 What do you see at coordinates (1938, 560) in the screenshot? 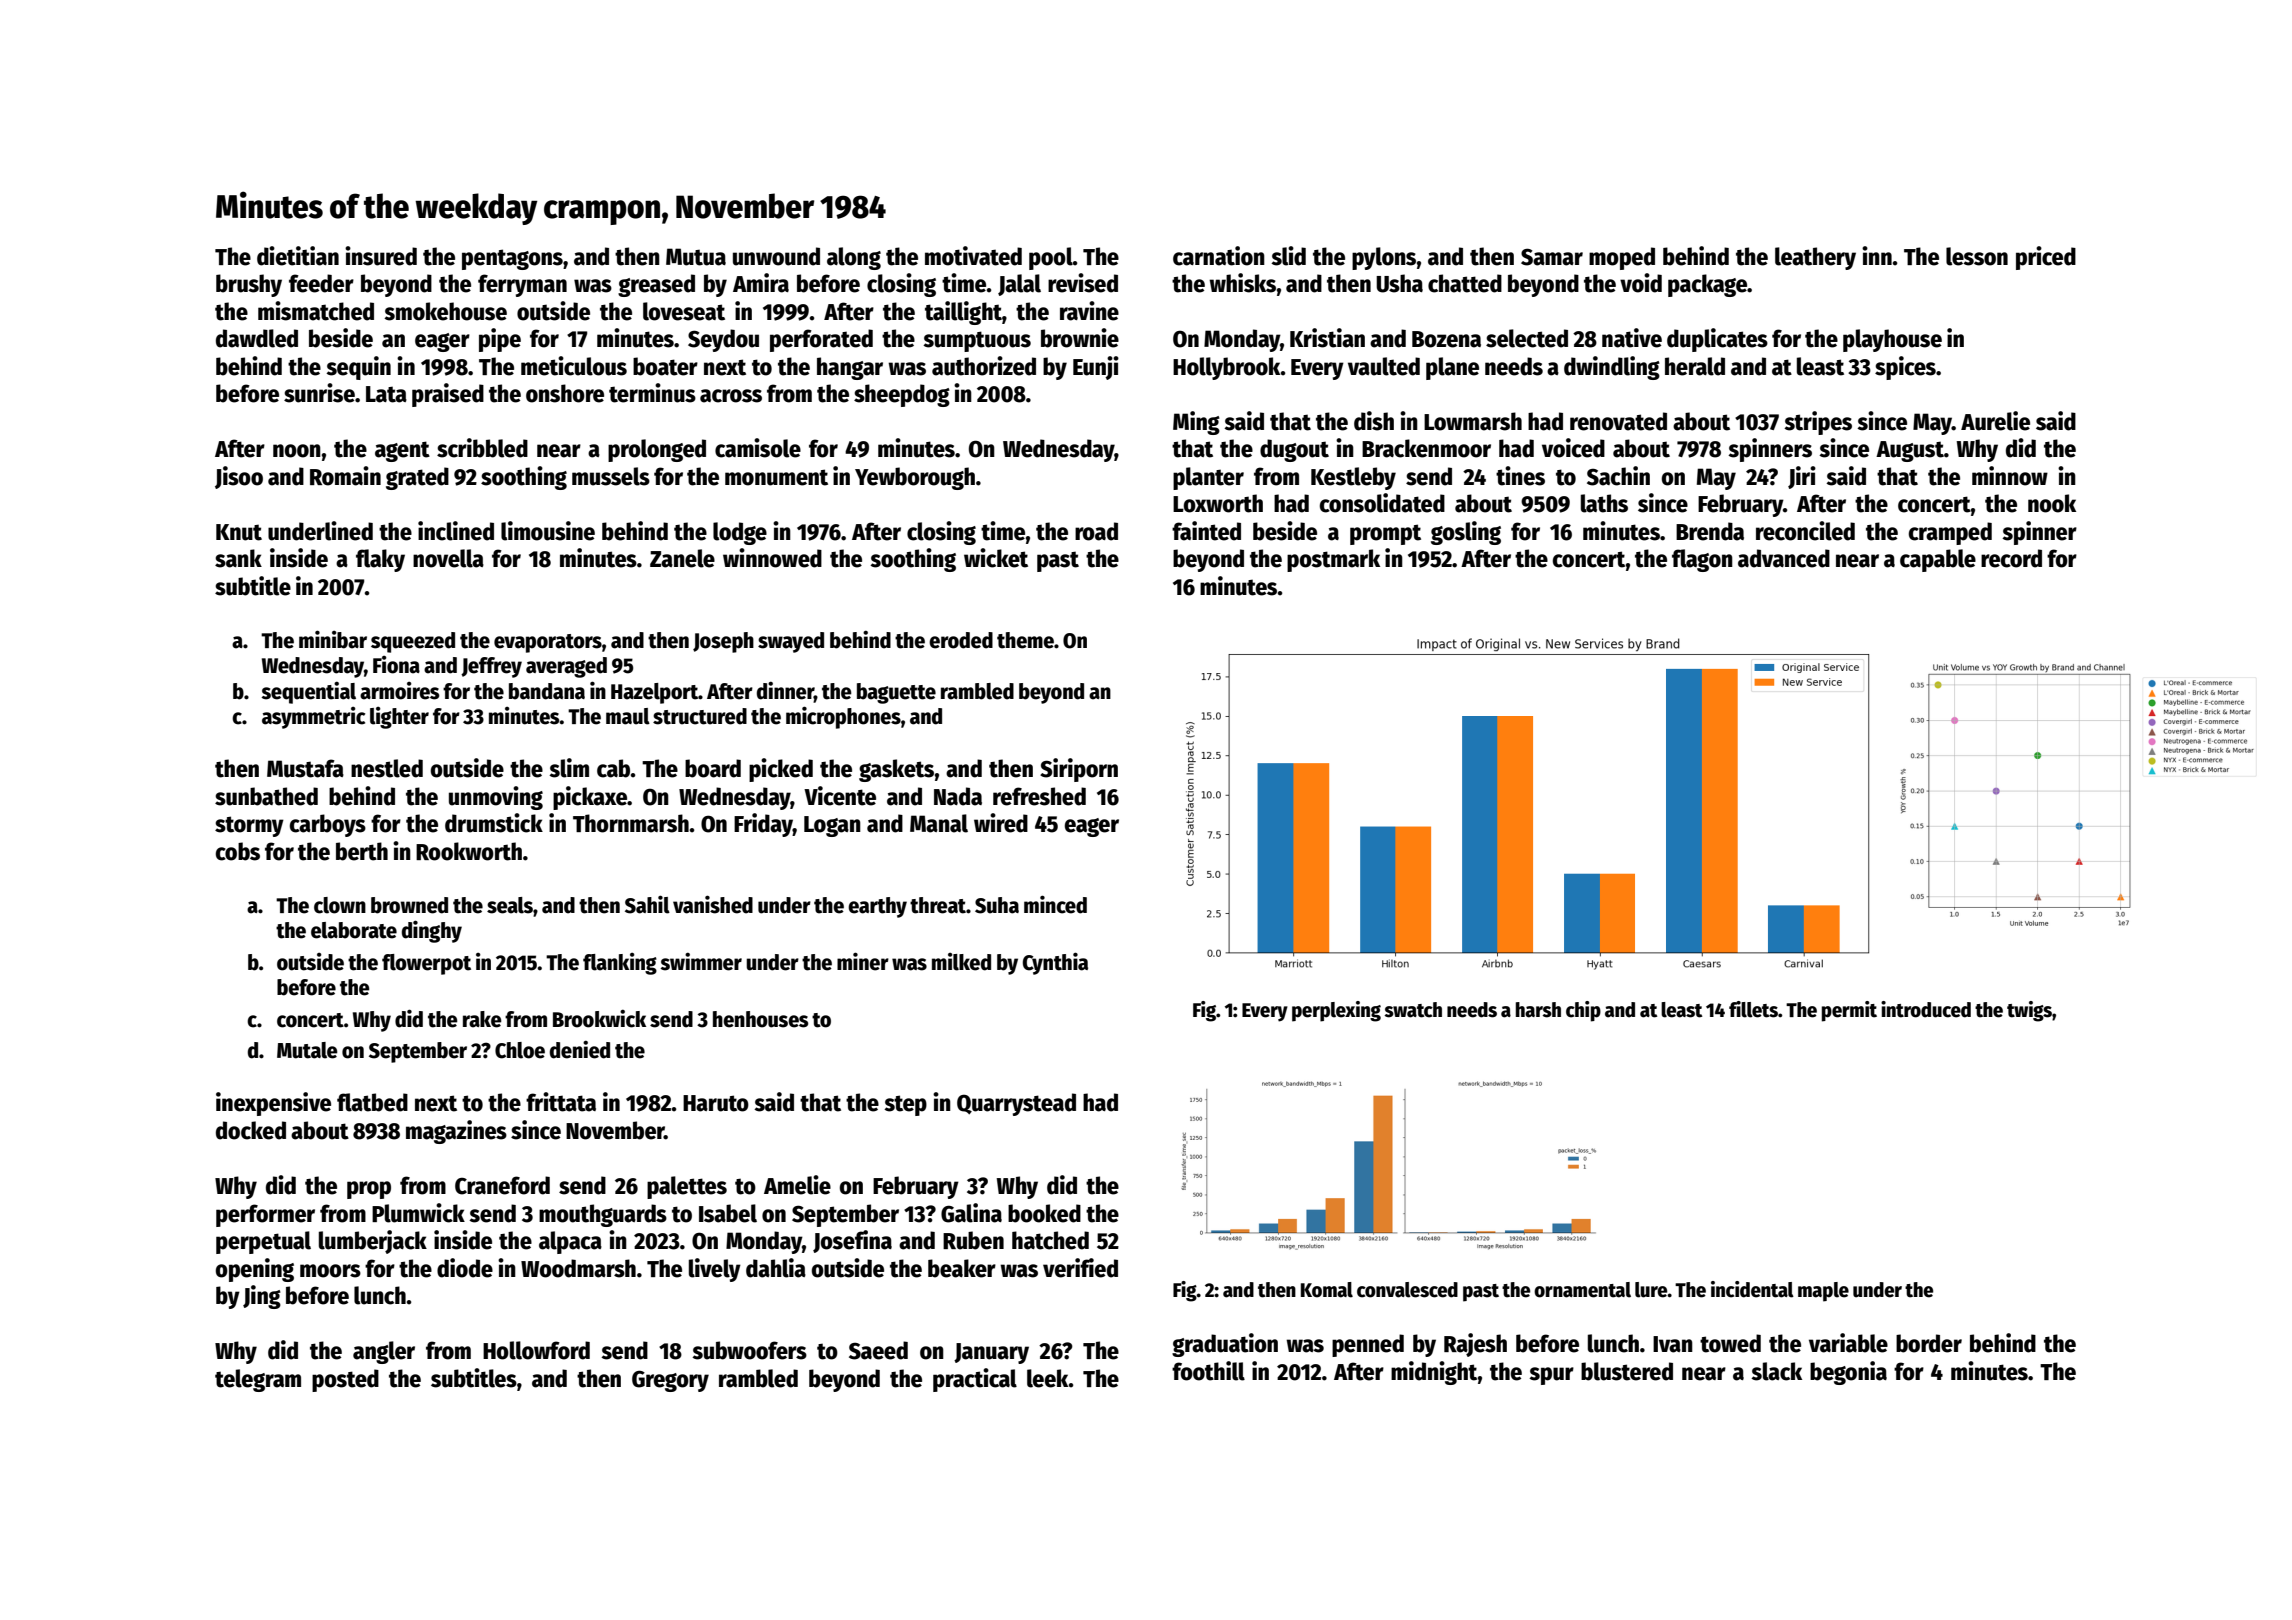
I see `capable` at bounding box center [1938, 560].
